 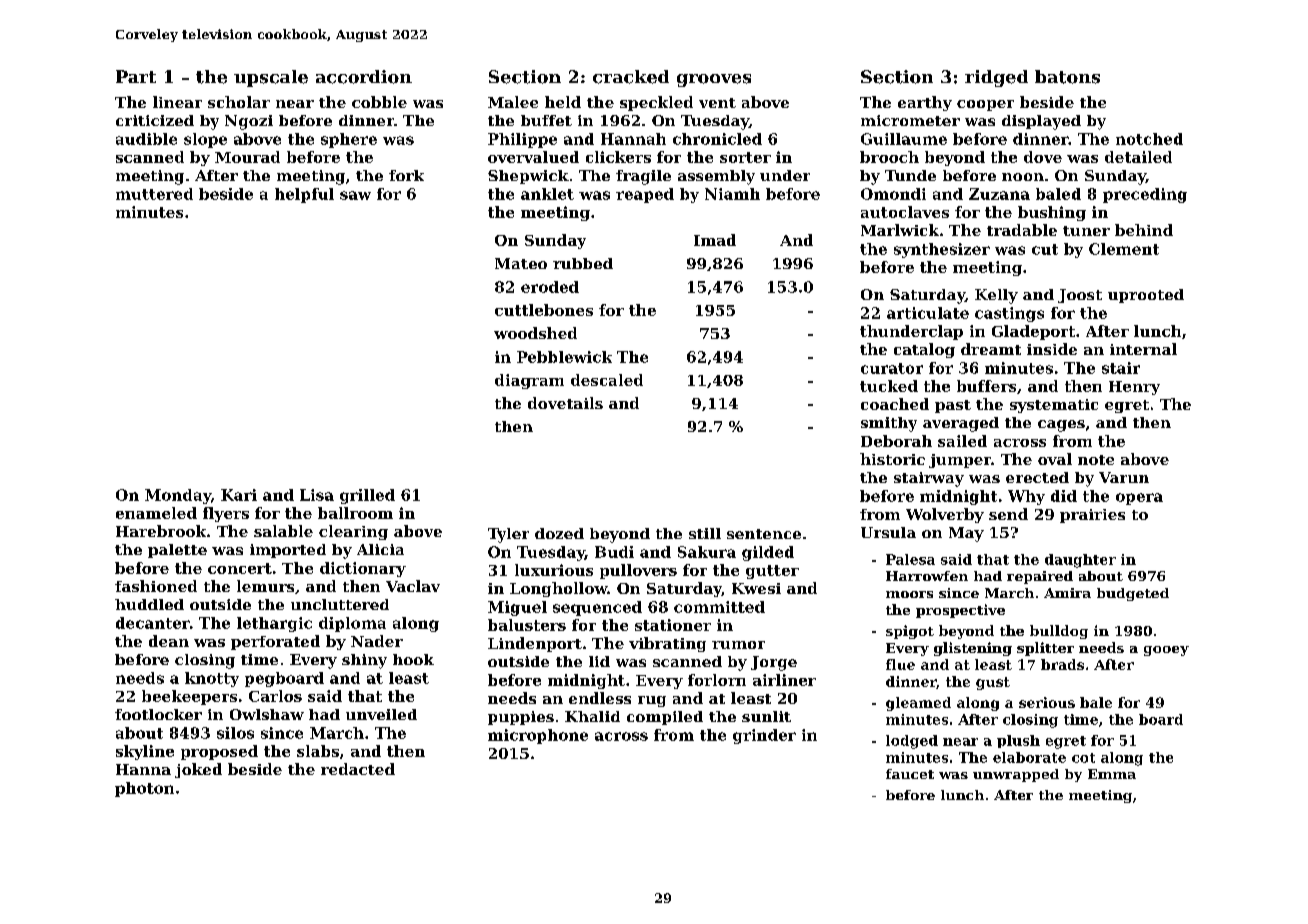 I want to click on Alicia, so click(x=380, y=549).
